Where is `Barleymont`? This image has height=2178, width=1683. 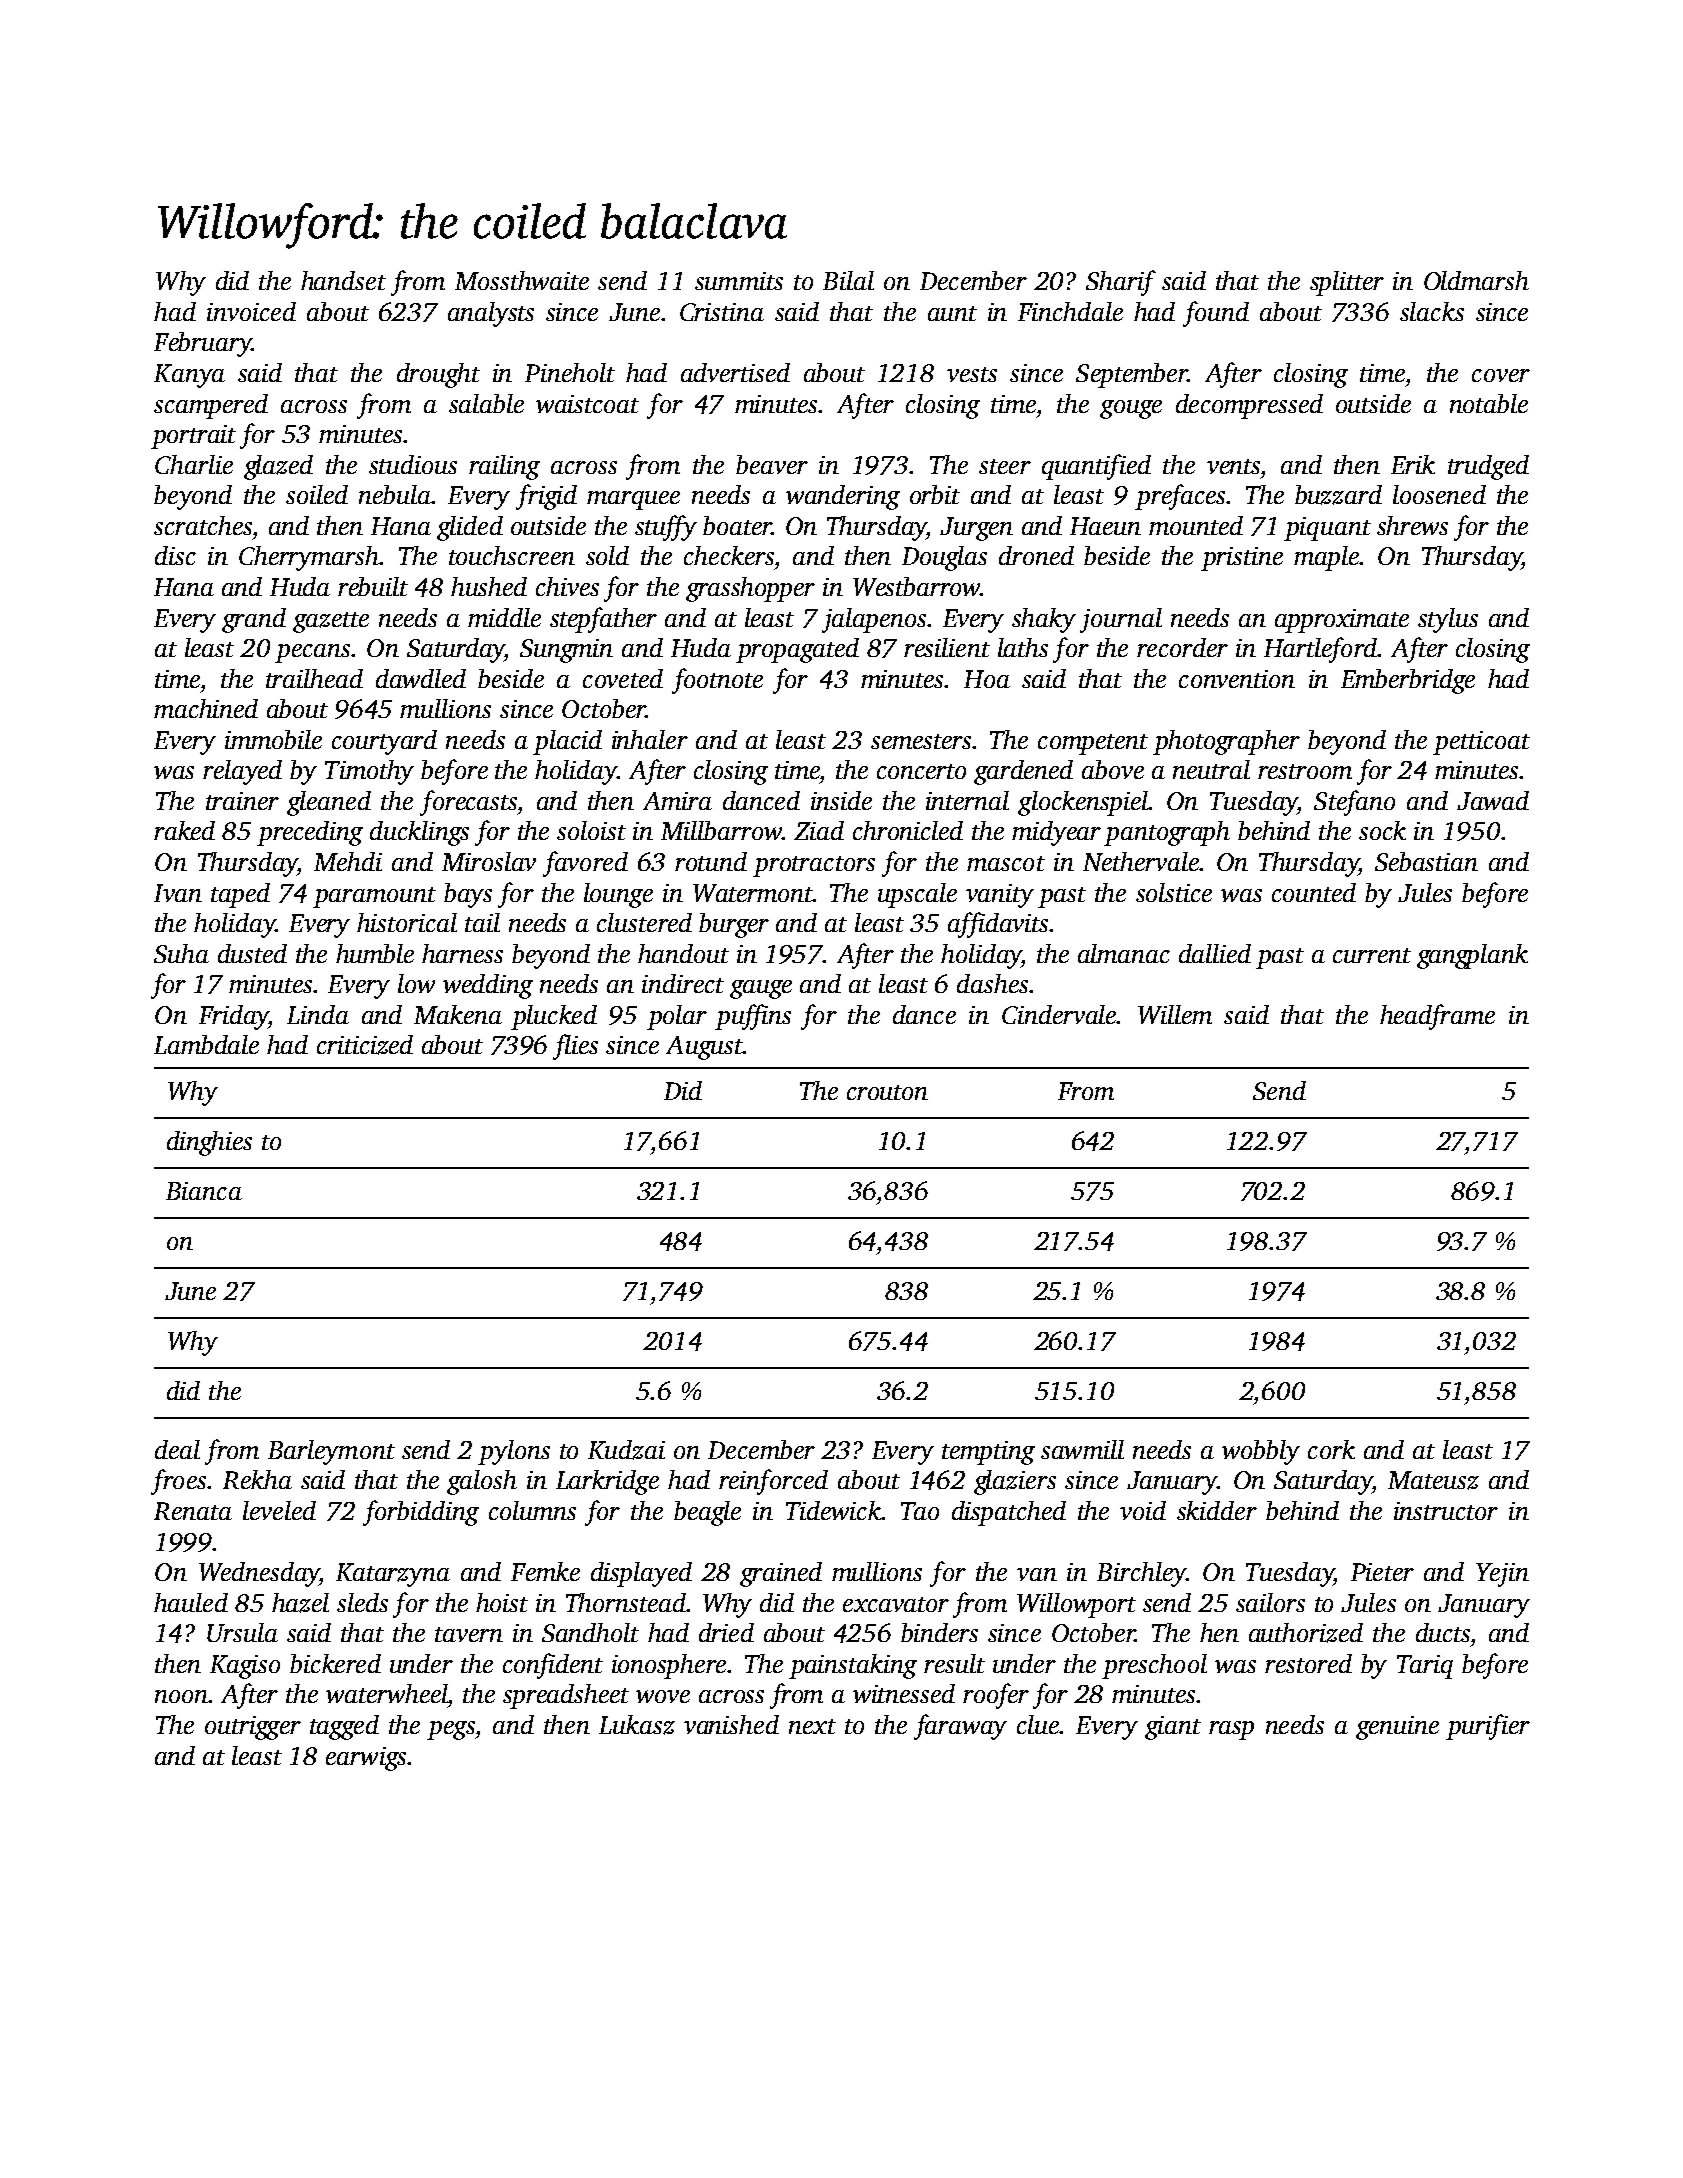
Barleymont is located at coordinates (331, 1452).
